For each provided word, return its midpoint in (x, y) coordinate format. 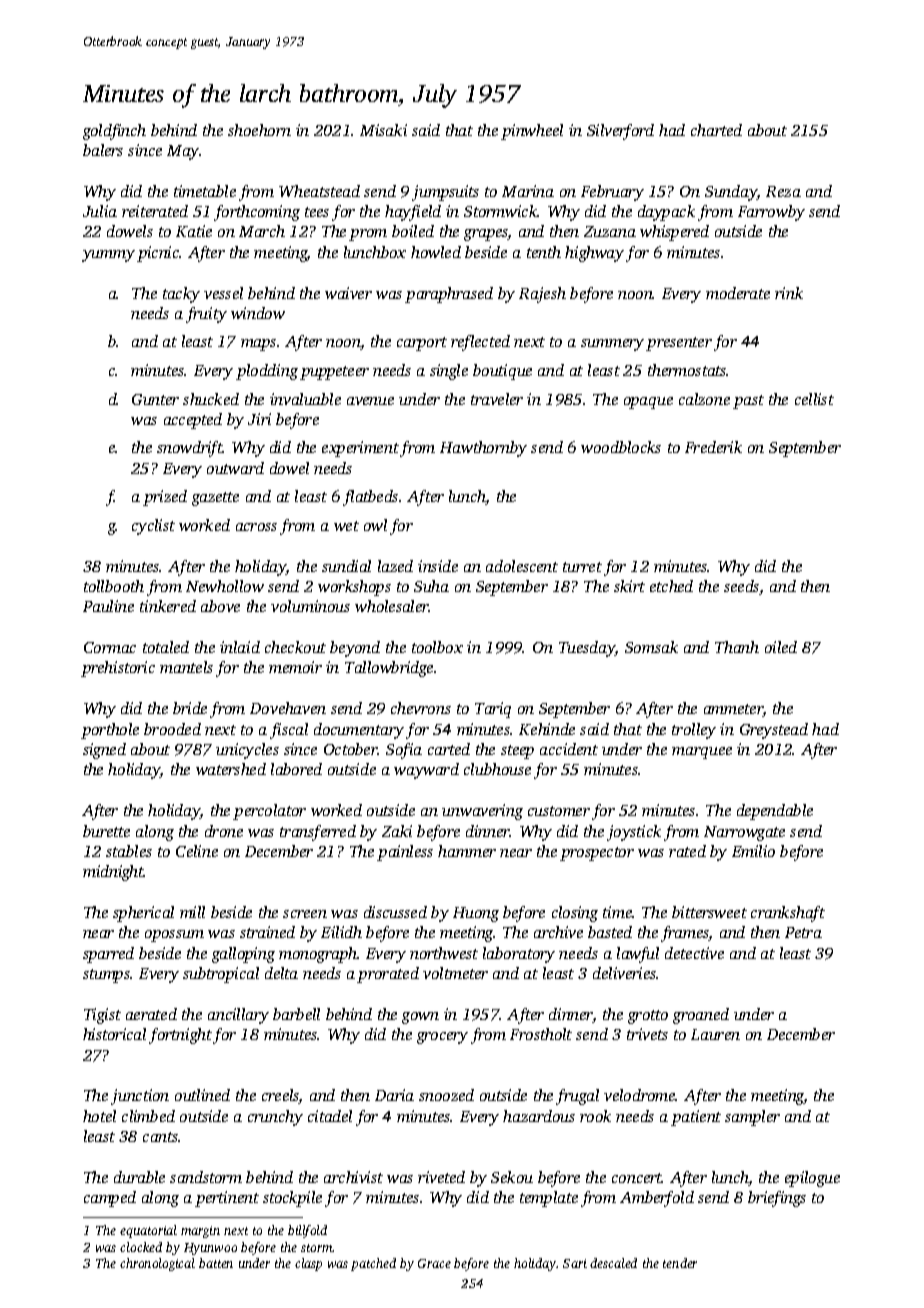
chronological (157, 1264)
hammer (467, 851)
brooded (172, 729)
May (183, 152)
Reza (783, 191)
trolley (694, 731)
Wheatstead (319, 191)
